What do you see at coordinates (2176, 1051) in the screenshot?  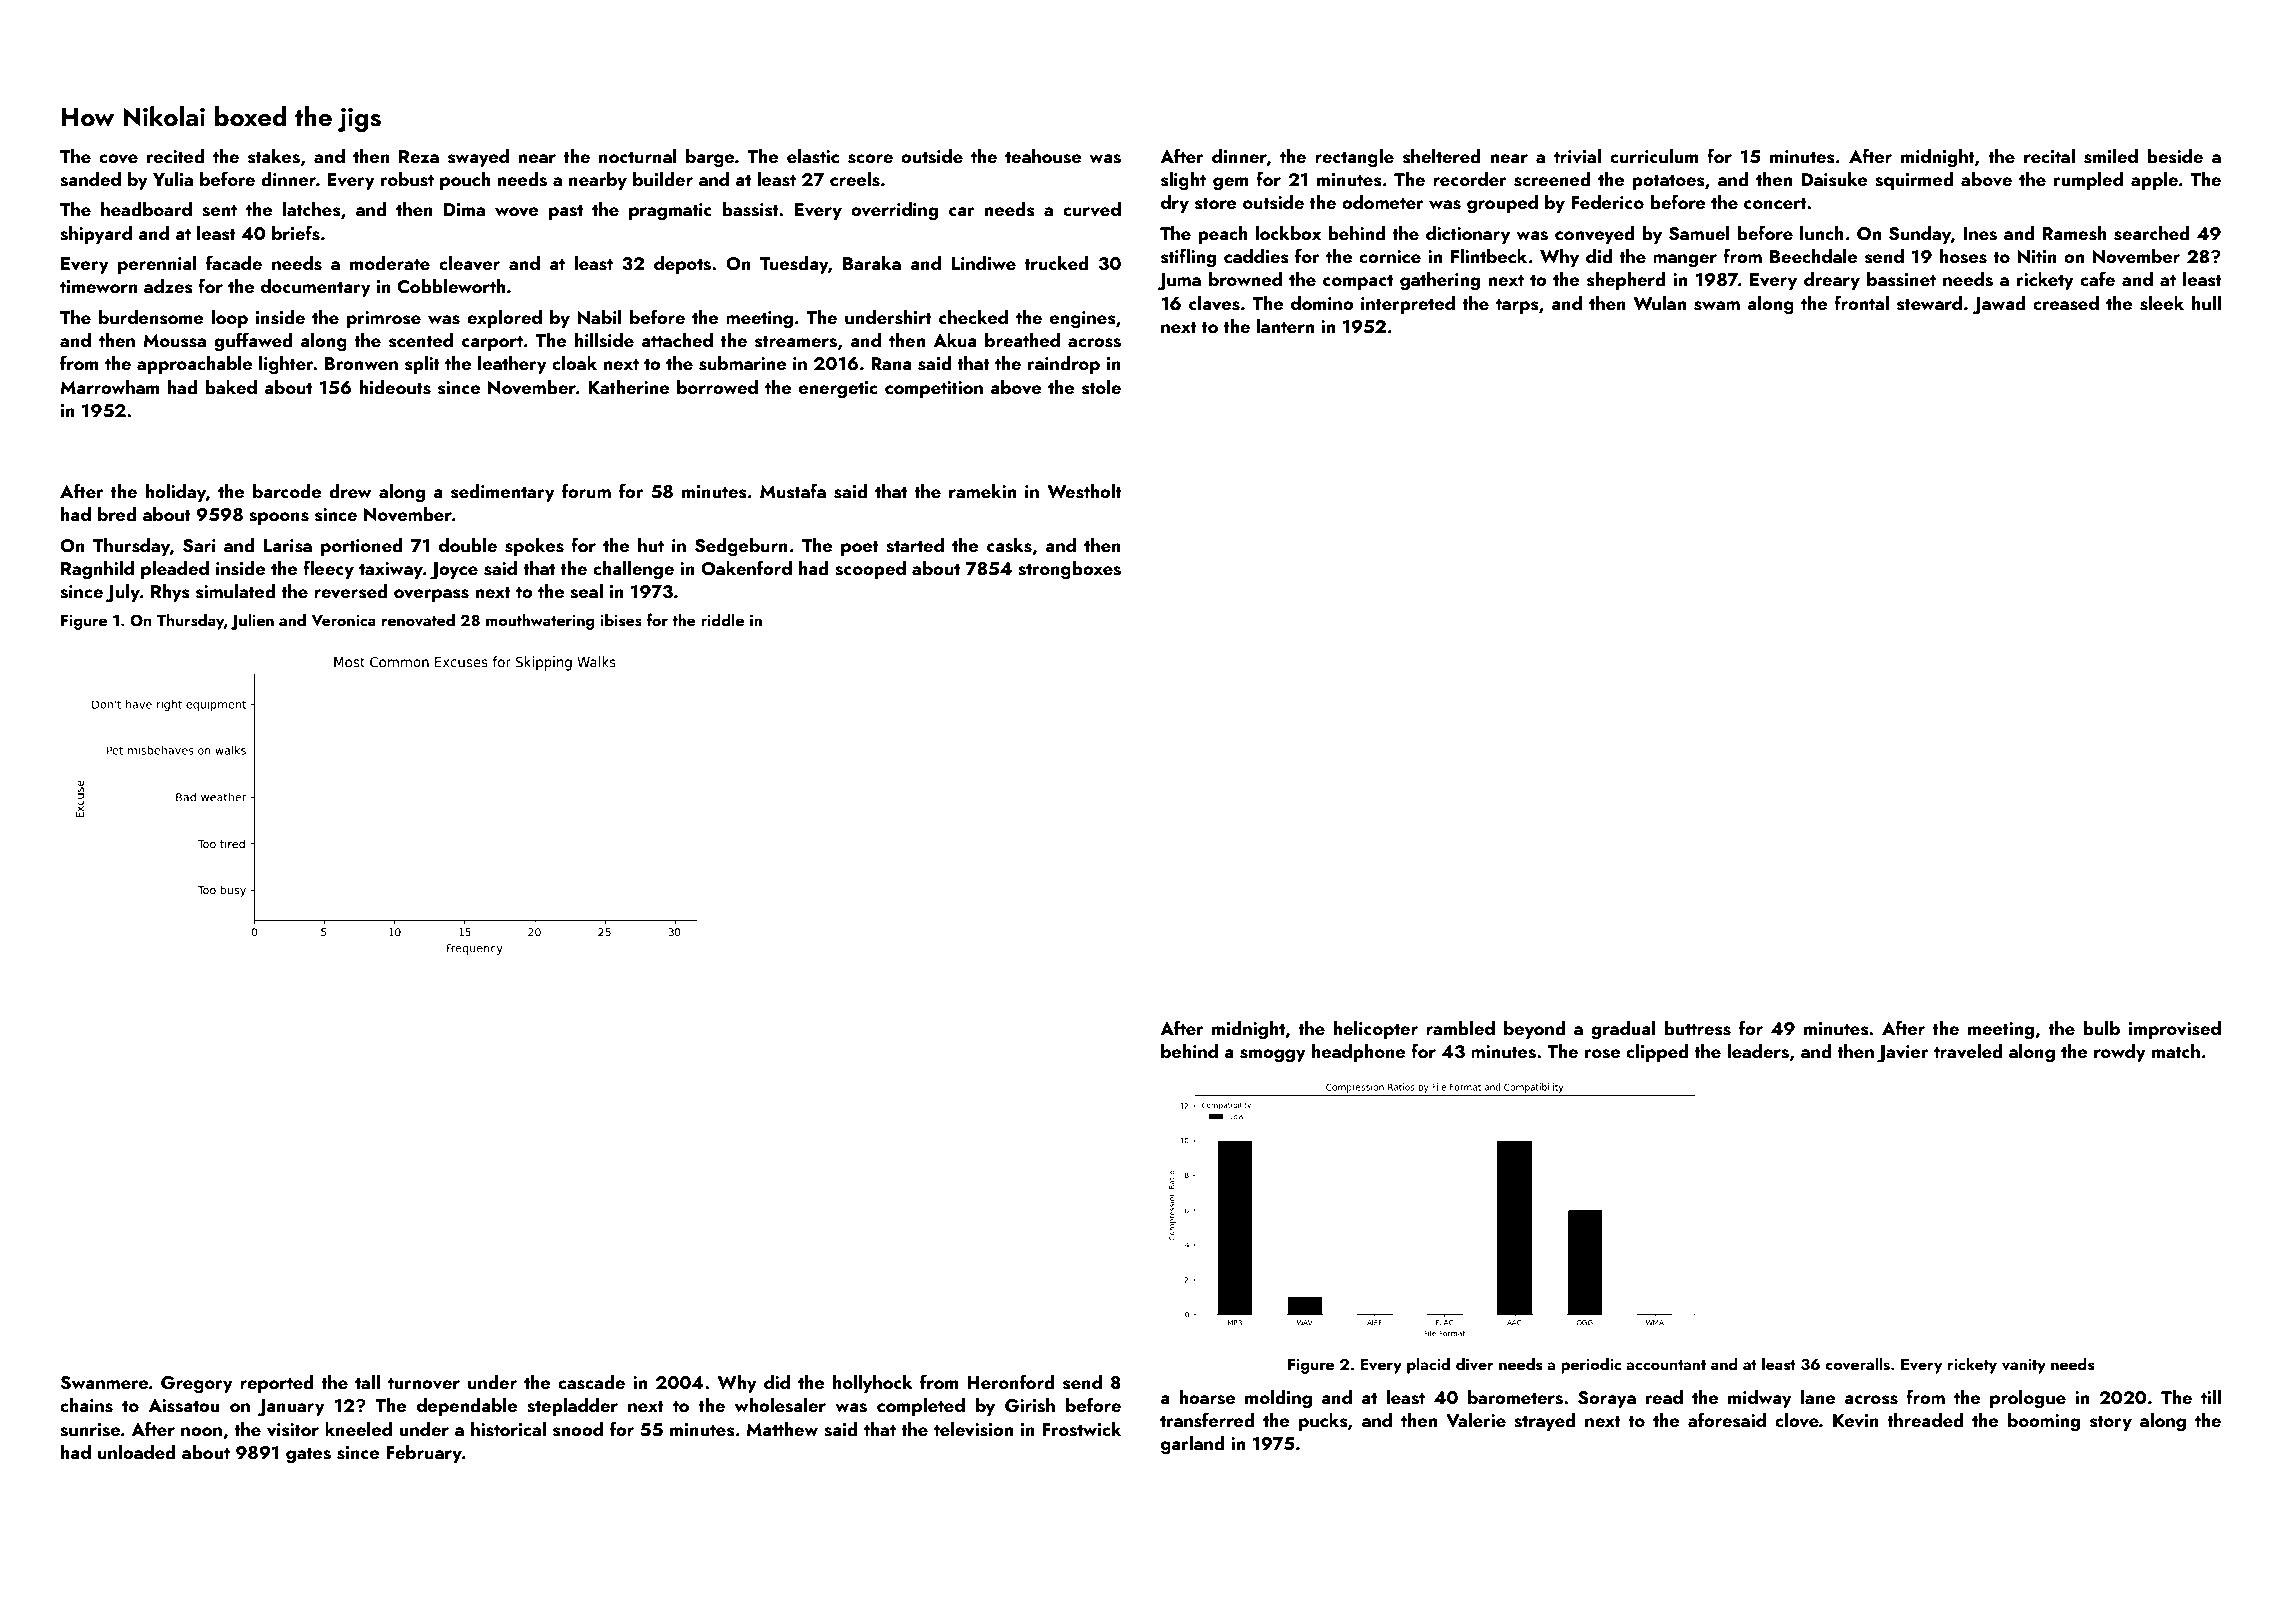 I see `match` at bounding box center [2176, 1051].
